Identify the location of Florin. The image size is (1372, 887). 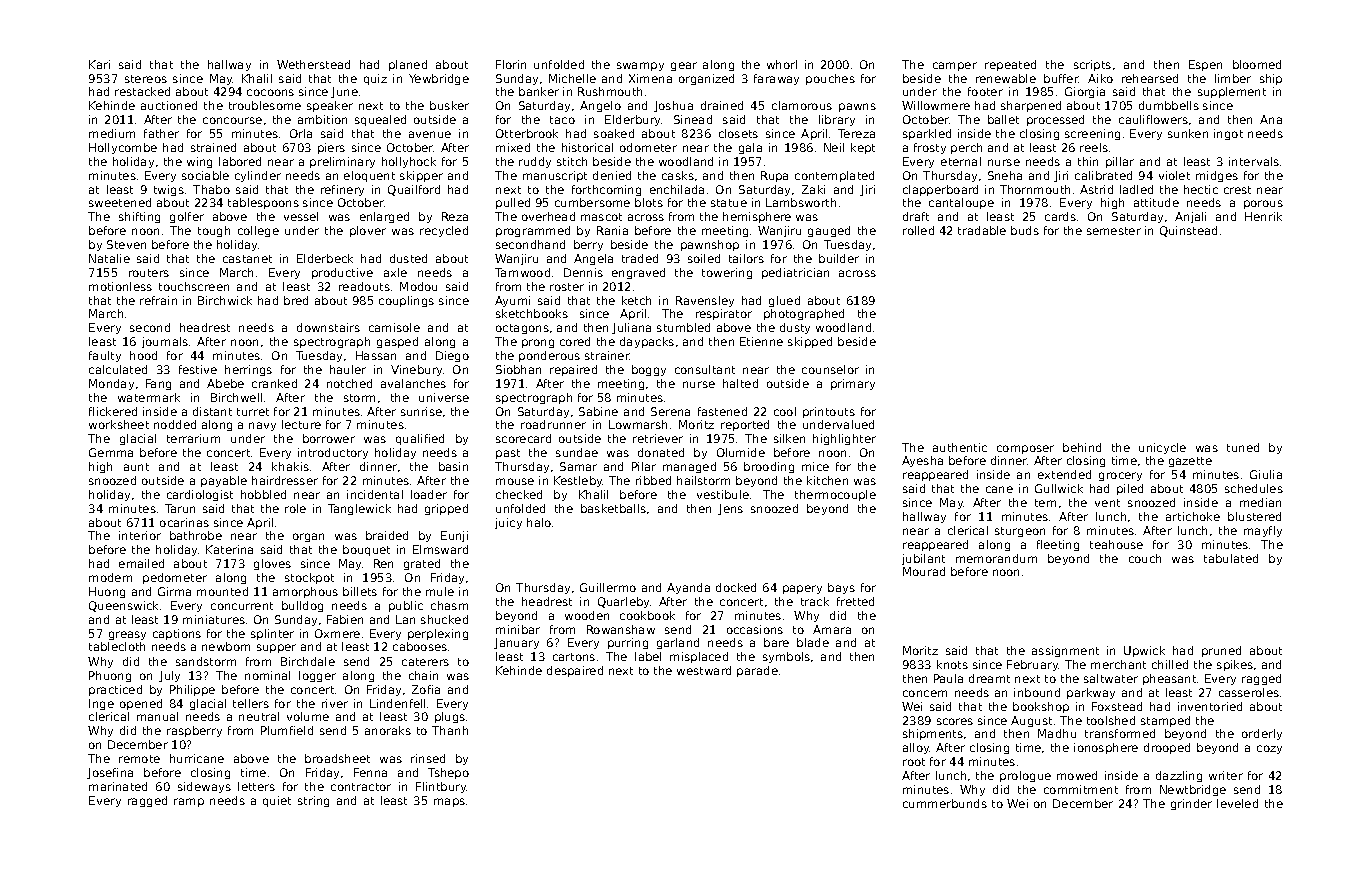
(511, 64).
